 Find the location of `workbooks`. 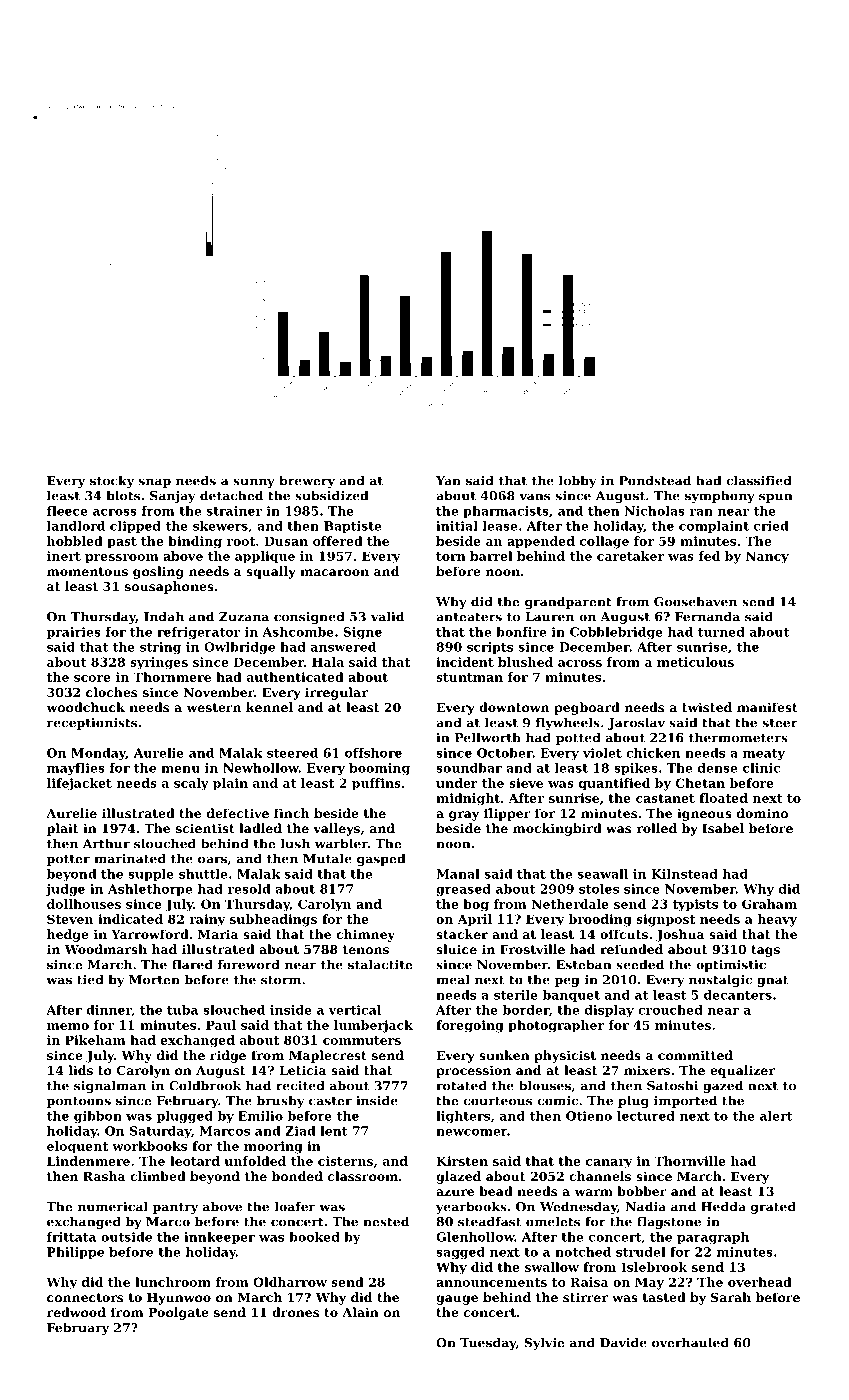

workbooks is located at coordinates (149, 1146).
